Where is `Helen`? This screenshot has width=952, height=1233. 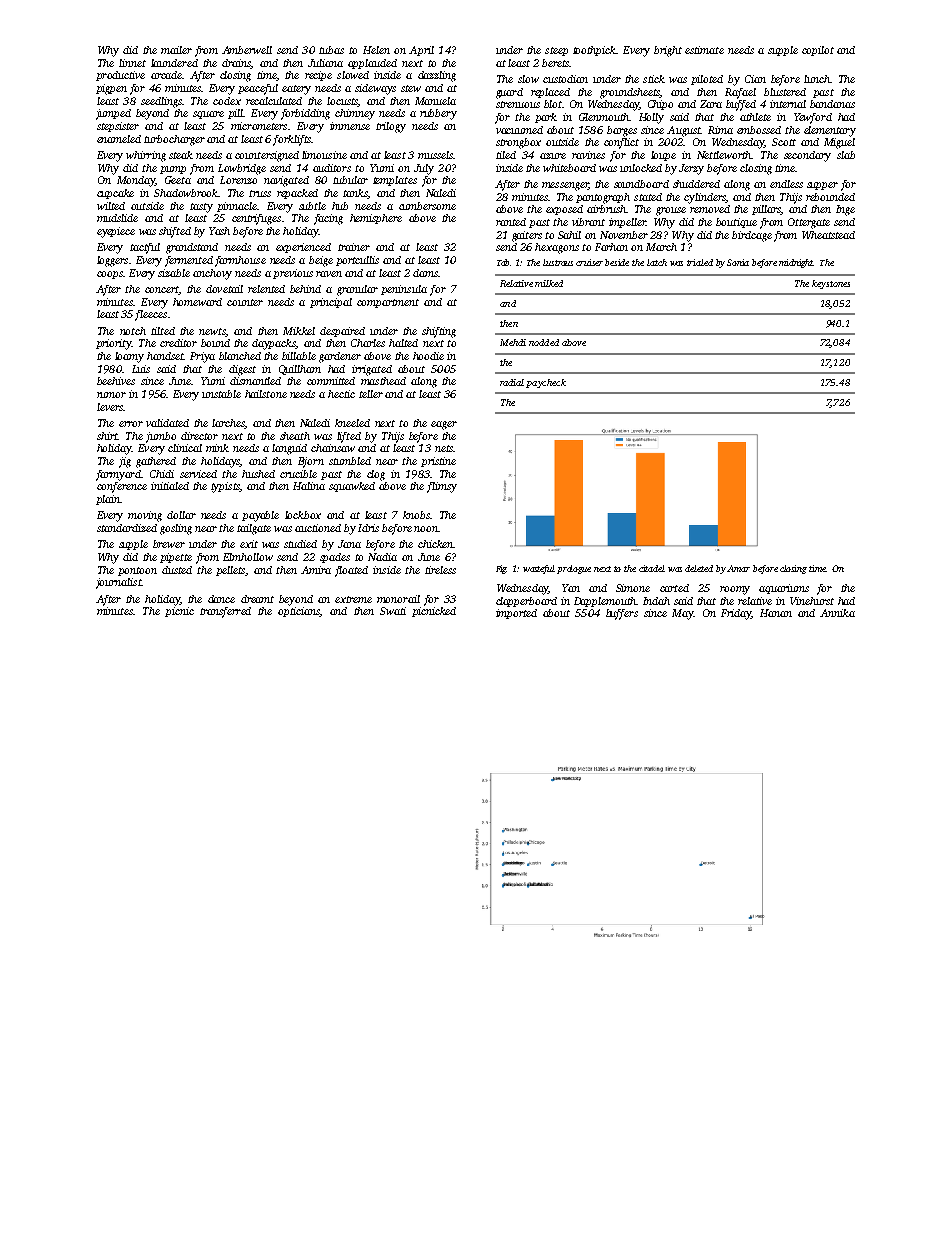 Helen is located at coordinates (376, 50).
